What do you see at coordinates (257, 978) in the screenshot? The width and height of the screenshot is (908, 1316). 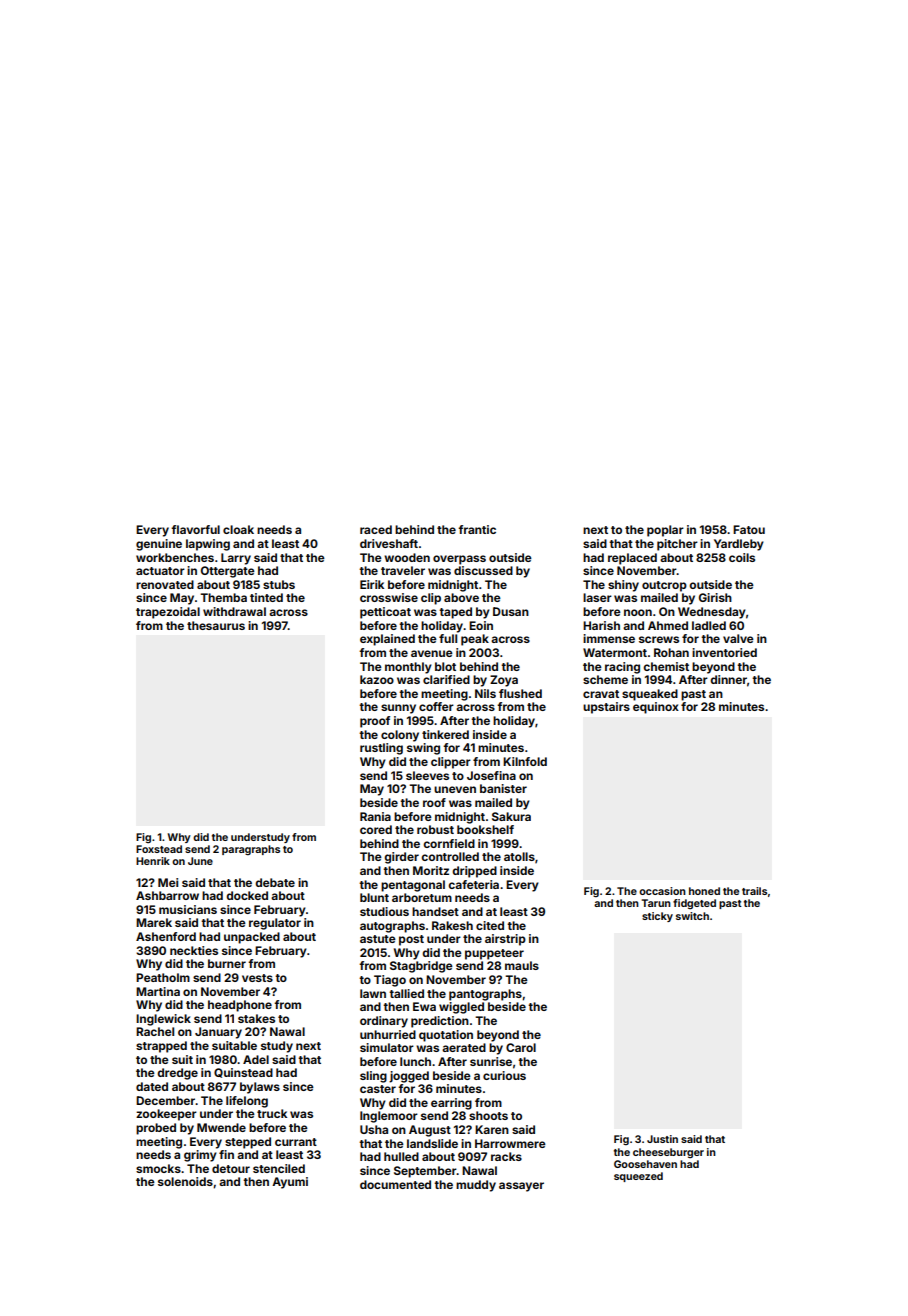 I see `vests` at bounding box center [257, 978].
